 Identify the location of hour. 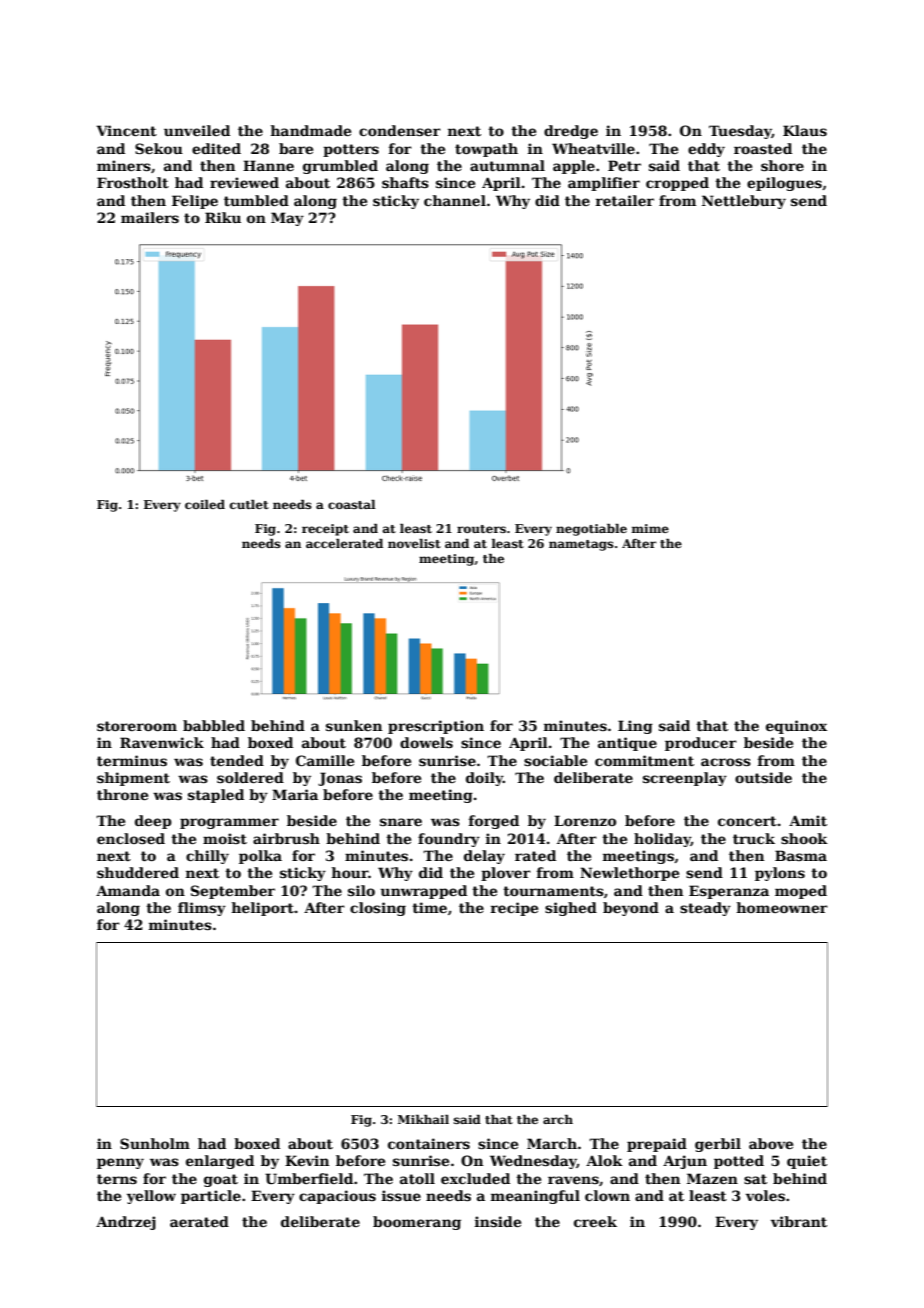
(350, 872).
